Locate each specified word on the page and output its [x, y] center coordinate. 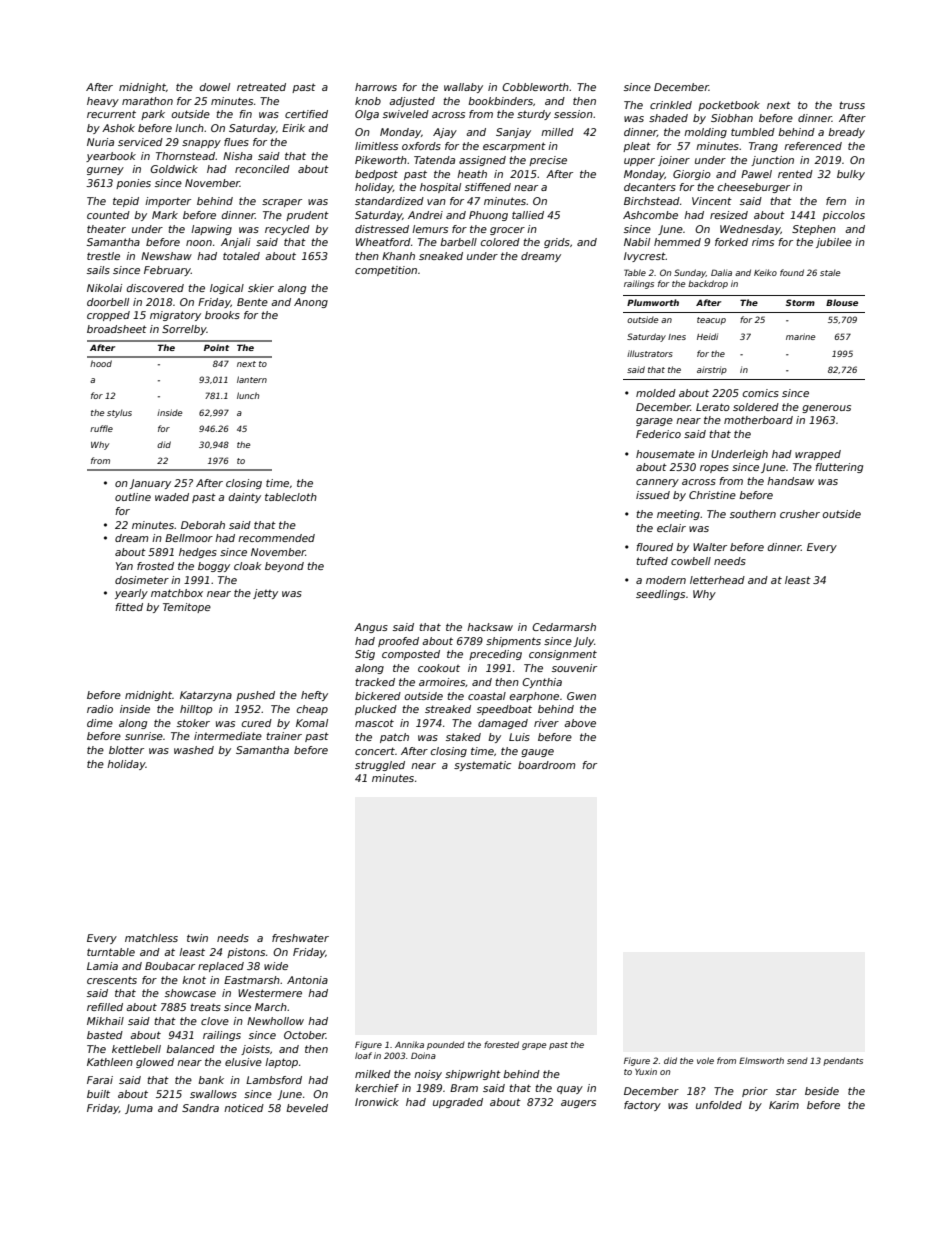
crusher [800, 514]
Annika [409, 1044]
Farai [100, 1080]
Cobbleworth [535, 87]
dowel [215, 87]
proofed [398, 642]
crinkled [671, 105]
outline [133, 497]
